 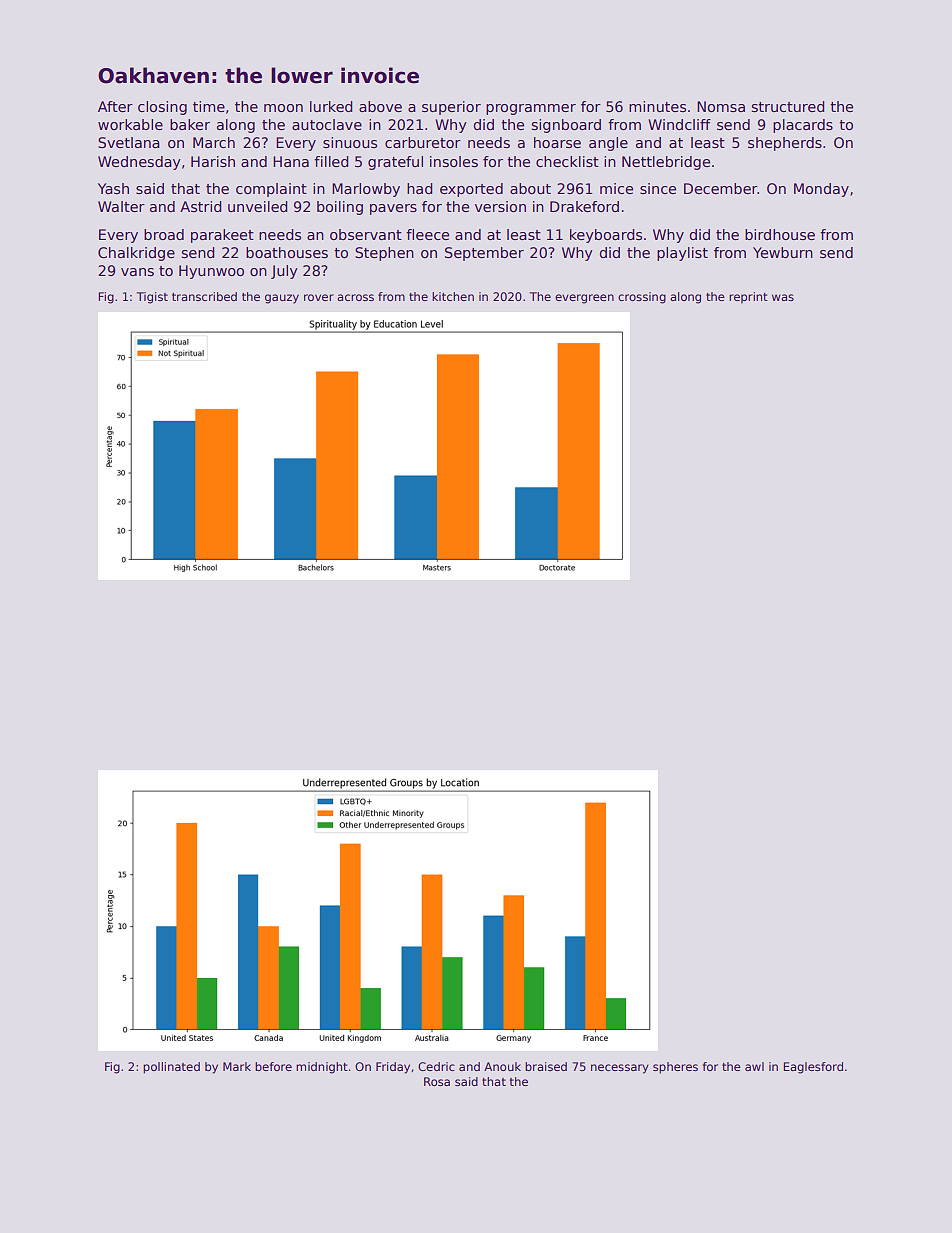 What do you see at coordinates (282, 299) in the screenshot?
I see `gauzy` at bounding box center [282, 299].
